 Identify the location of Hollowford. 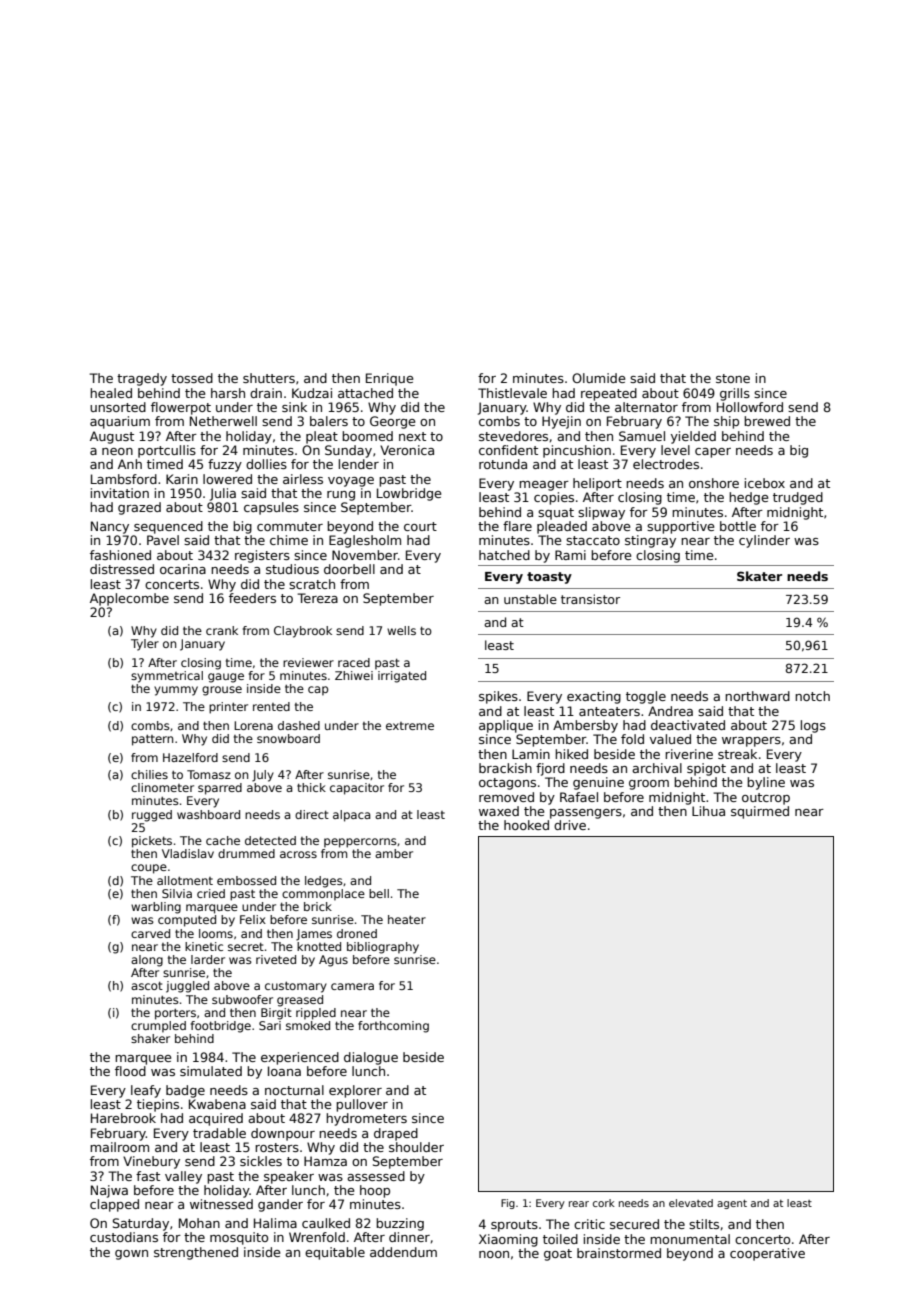
(750, 407).
